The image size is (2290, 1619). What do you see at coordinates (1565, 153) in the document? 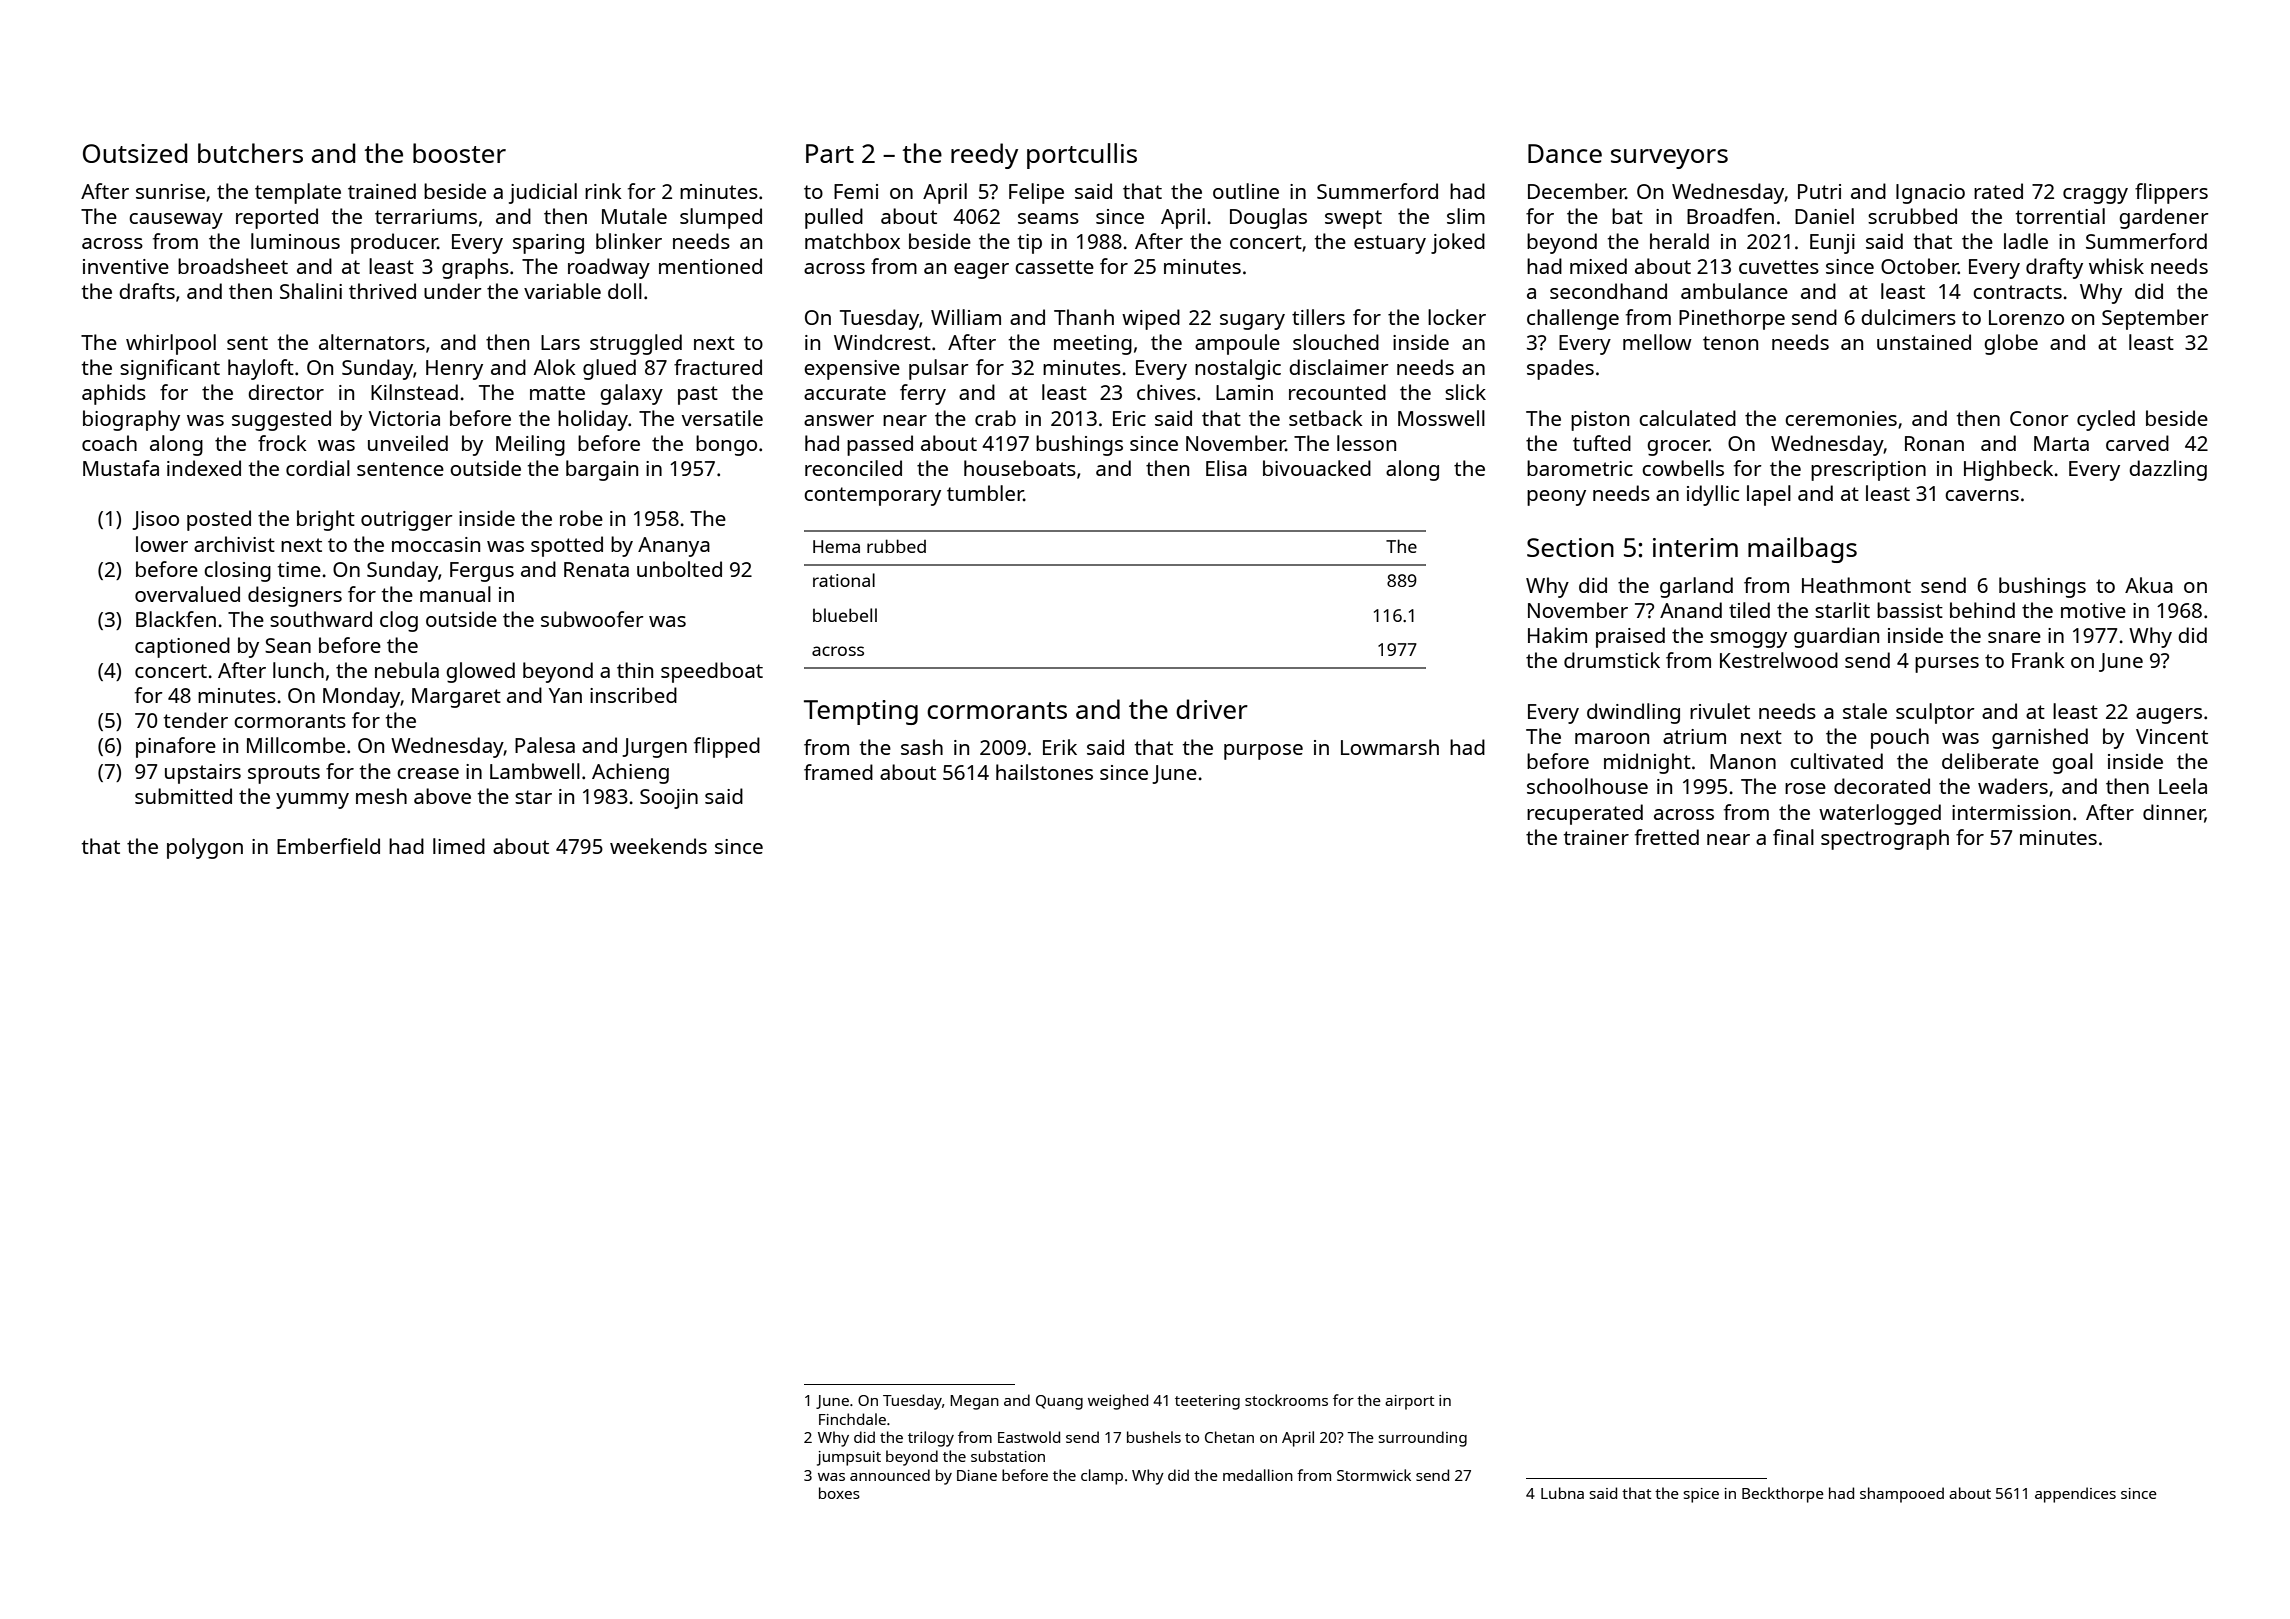
I see `Dance` at bounding box center [1565, 153].
